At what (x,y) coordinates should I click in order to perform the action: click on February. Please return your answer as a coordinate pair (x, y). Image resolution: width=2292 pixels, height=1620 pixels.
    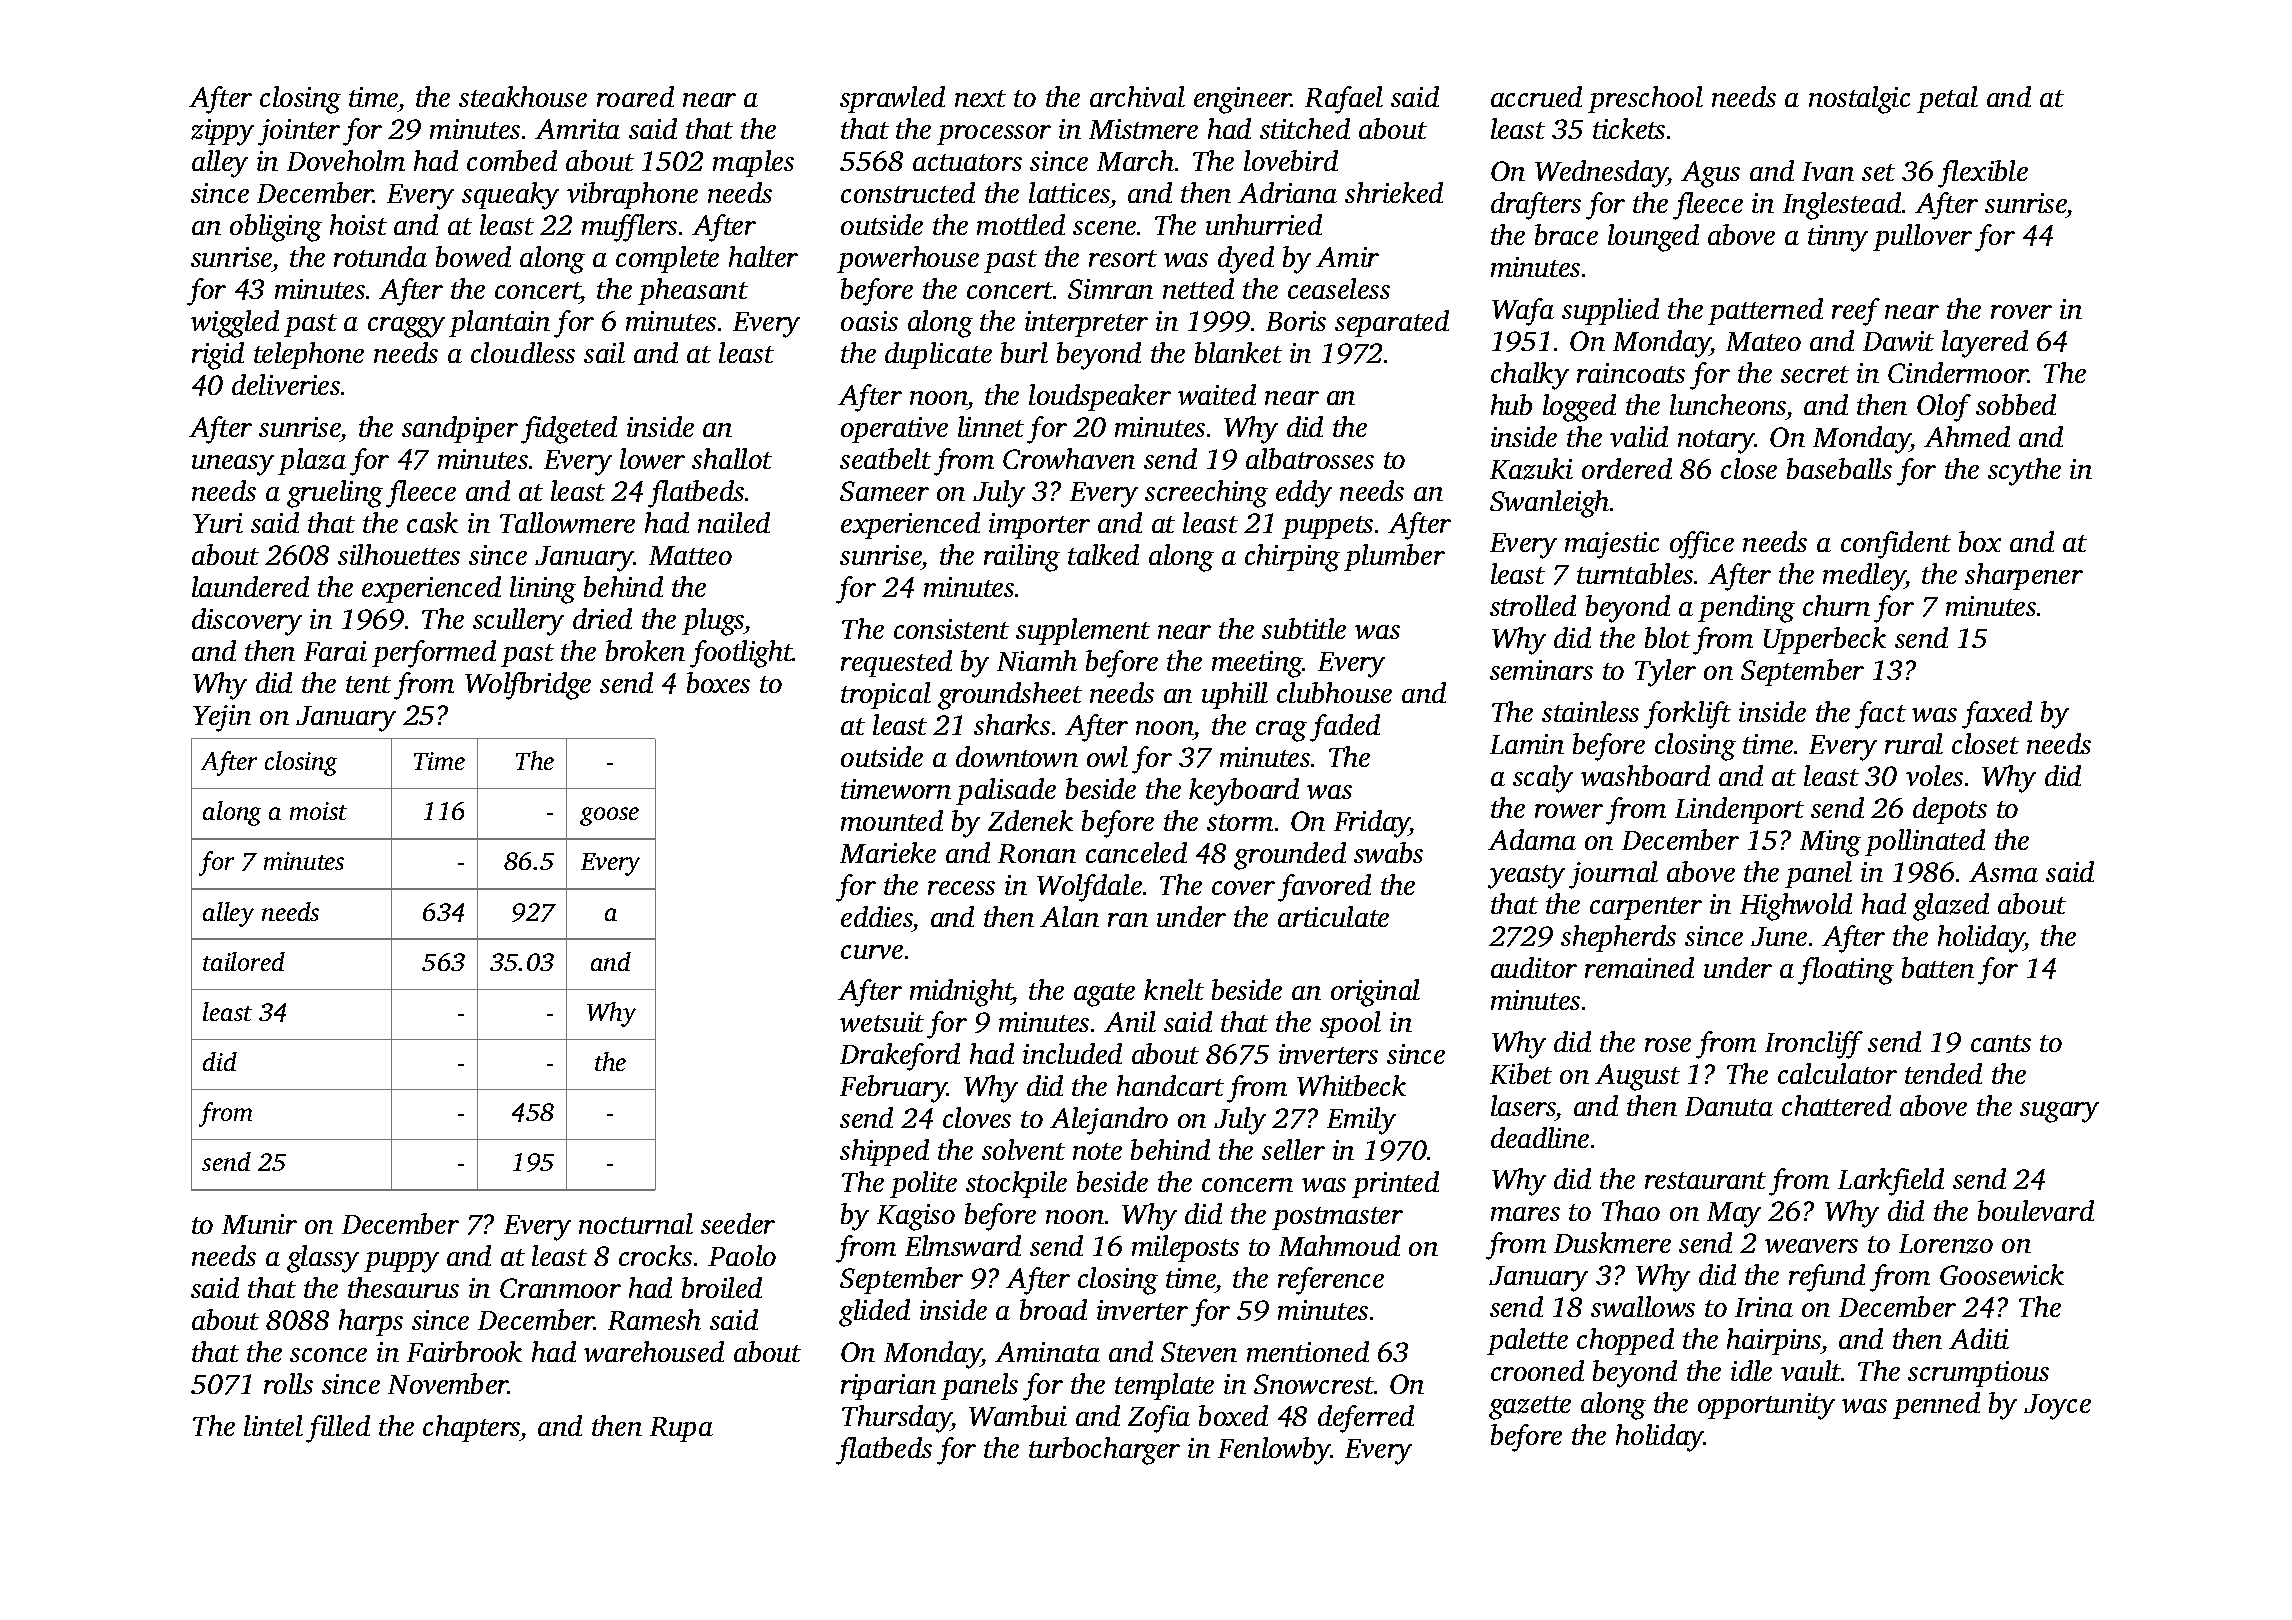
    Looking at the image, I should click on (893, 1089).
